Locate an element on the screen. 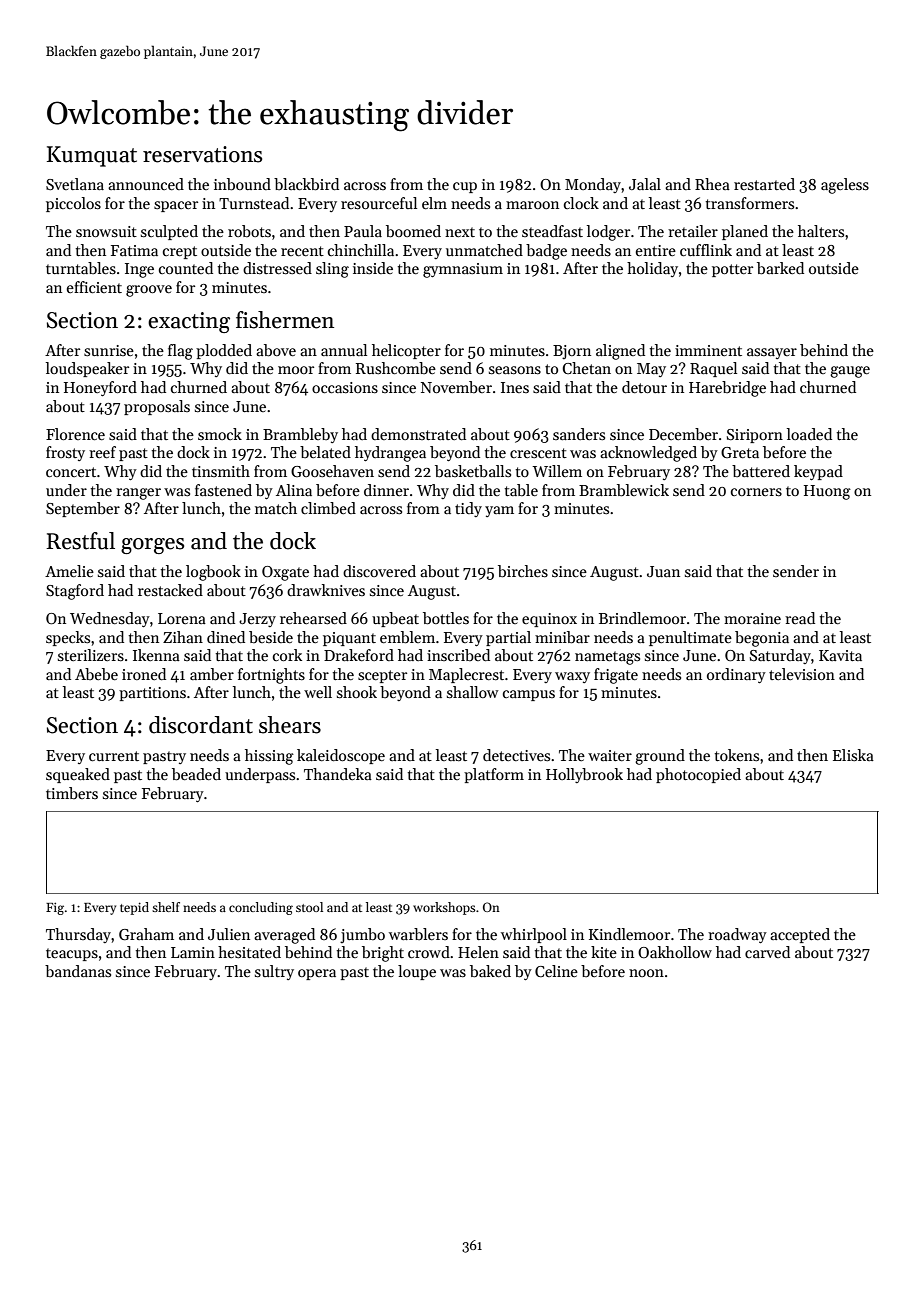 Image resolution: width=924 pixels, height=1308 pixels. Huong is located at coordinates (827, 492).
